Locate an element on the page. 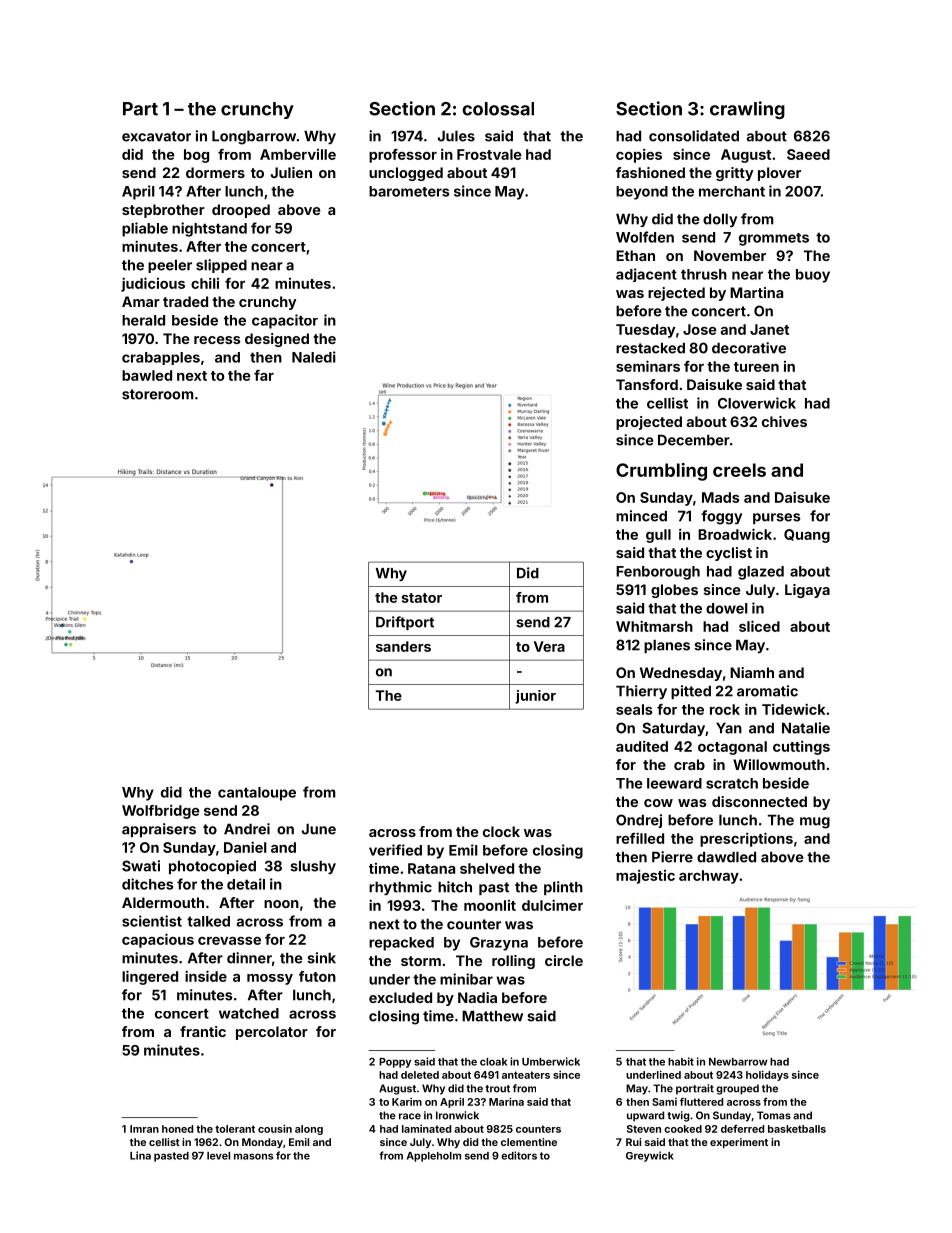 This image has height=1233, width=952. storeroom is located at coordinates (157, 394).
